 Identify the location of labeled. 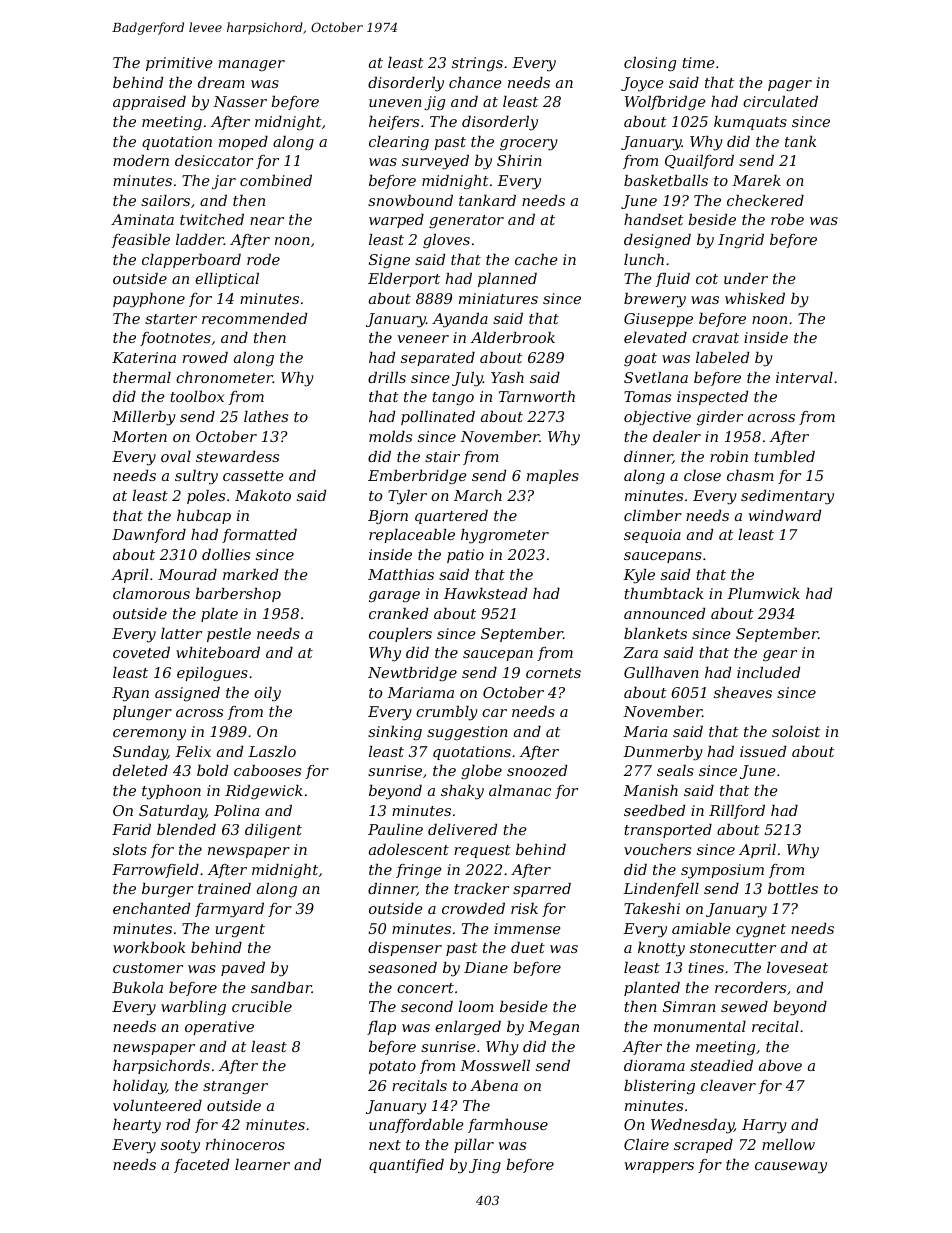
(722, 357).
